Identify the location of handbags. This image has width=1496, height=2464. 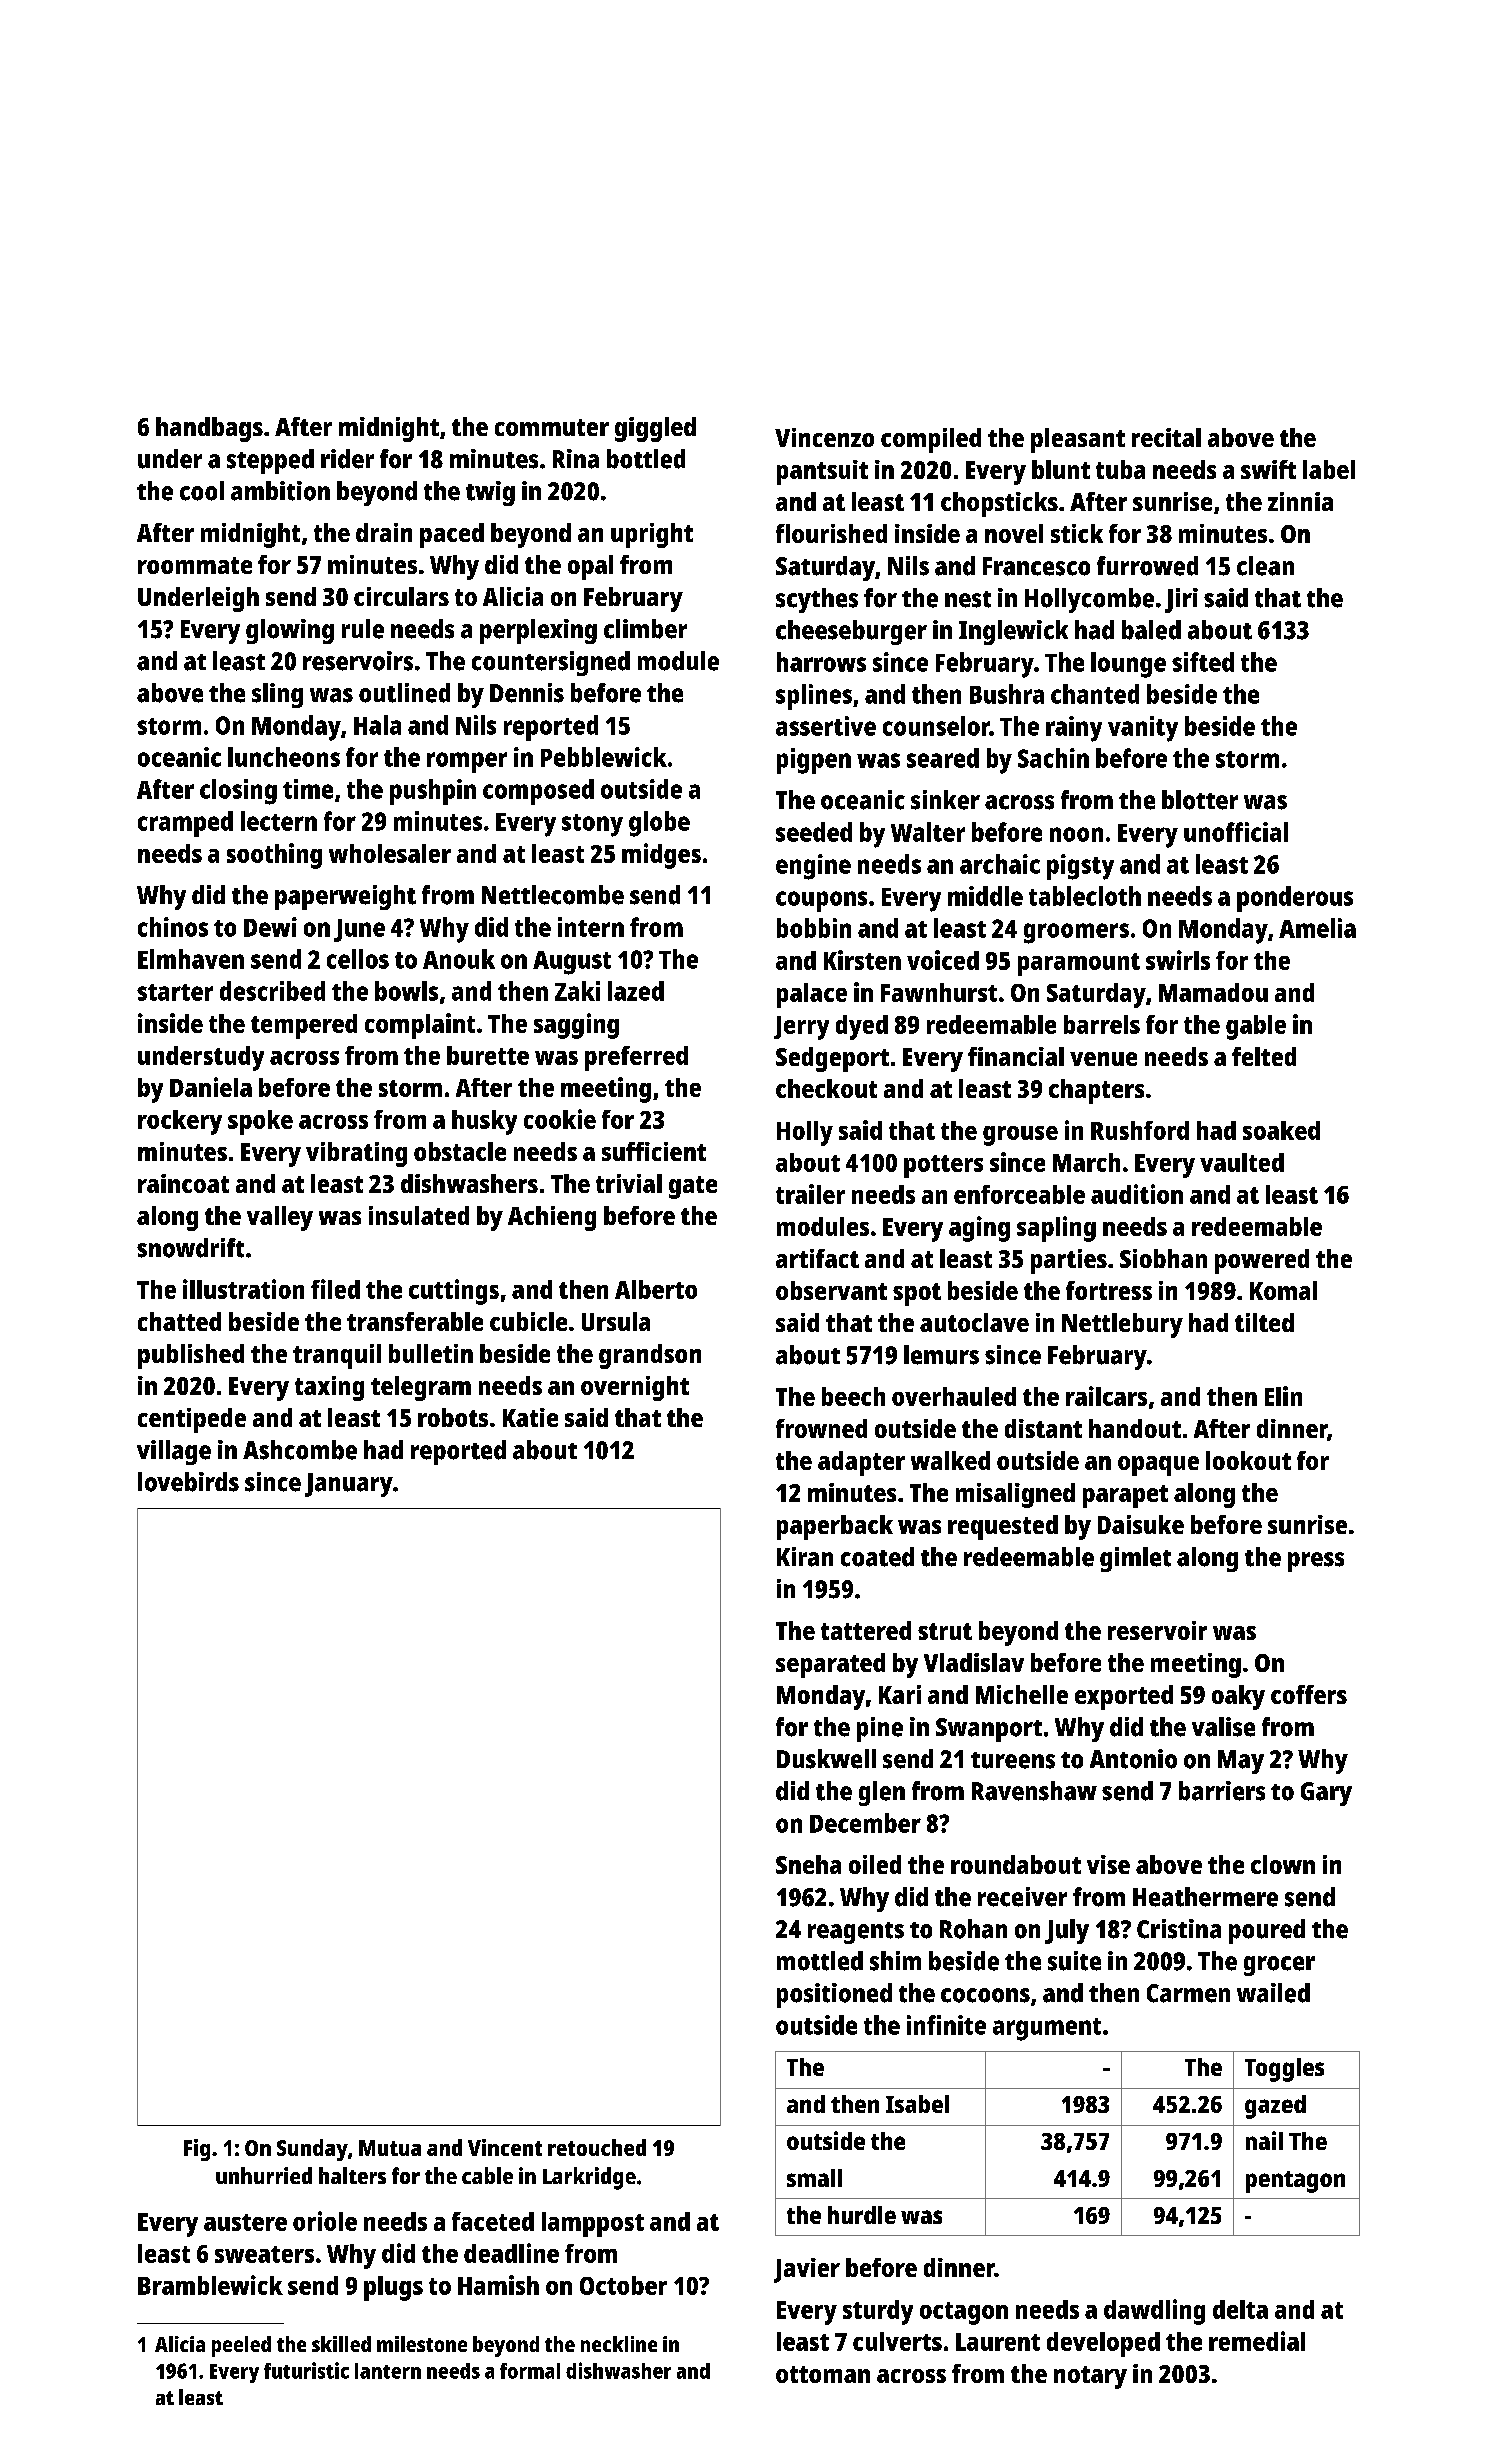
(209, 429).
